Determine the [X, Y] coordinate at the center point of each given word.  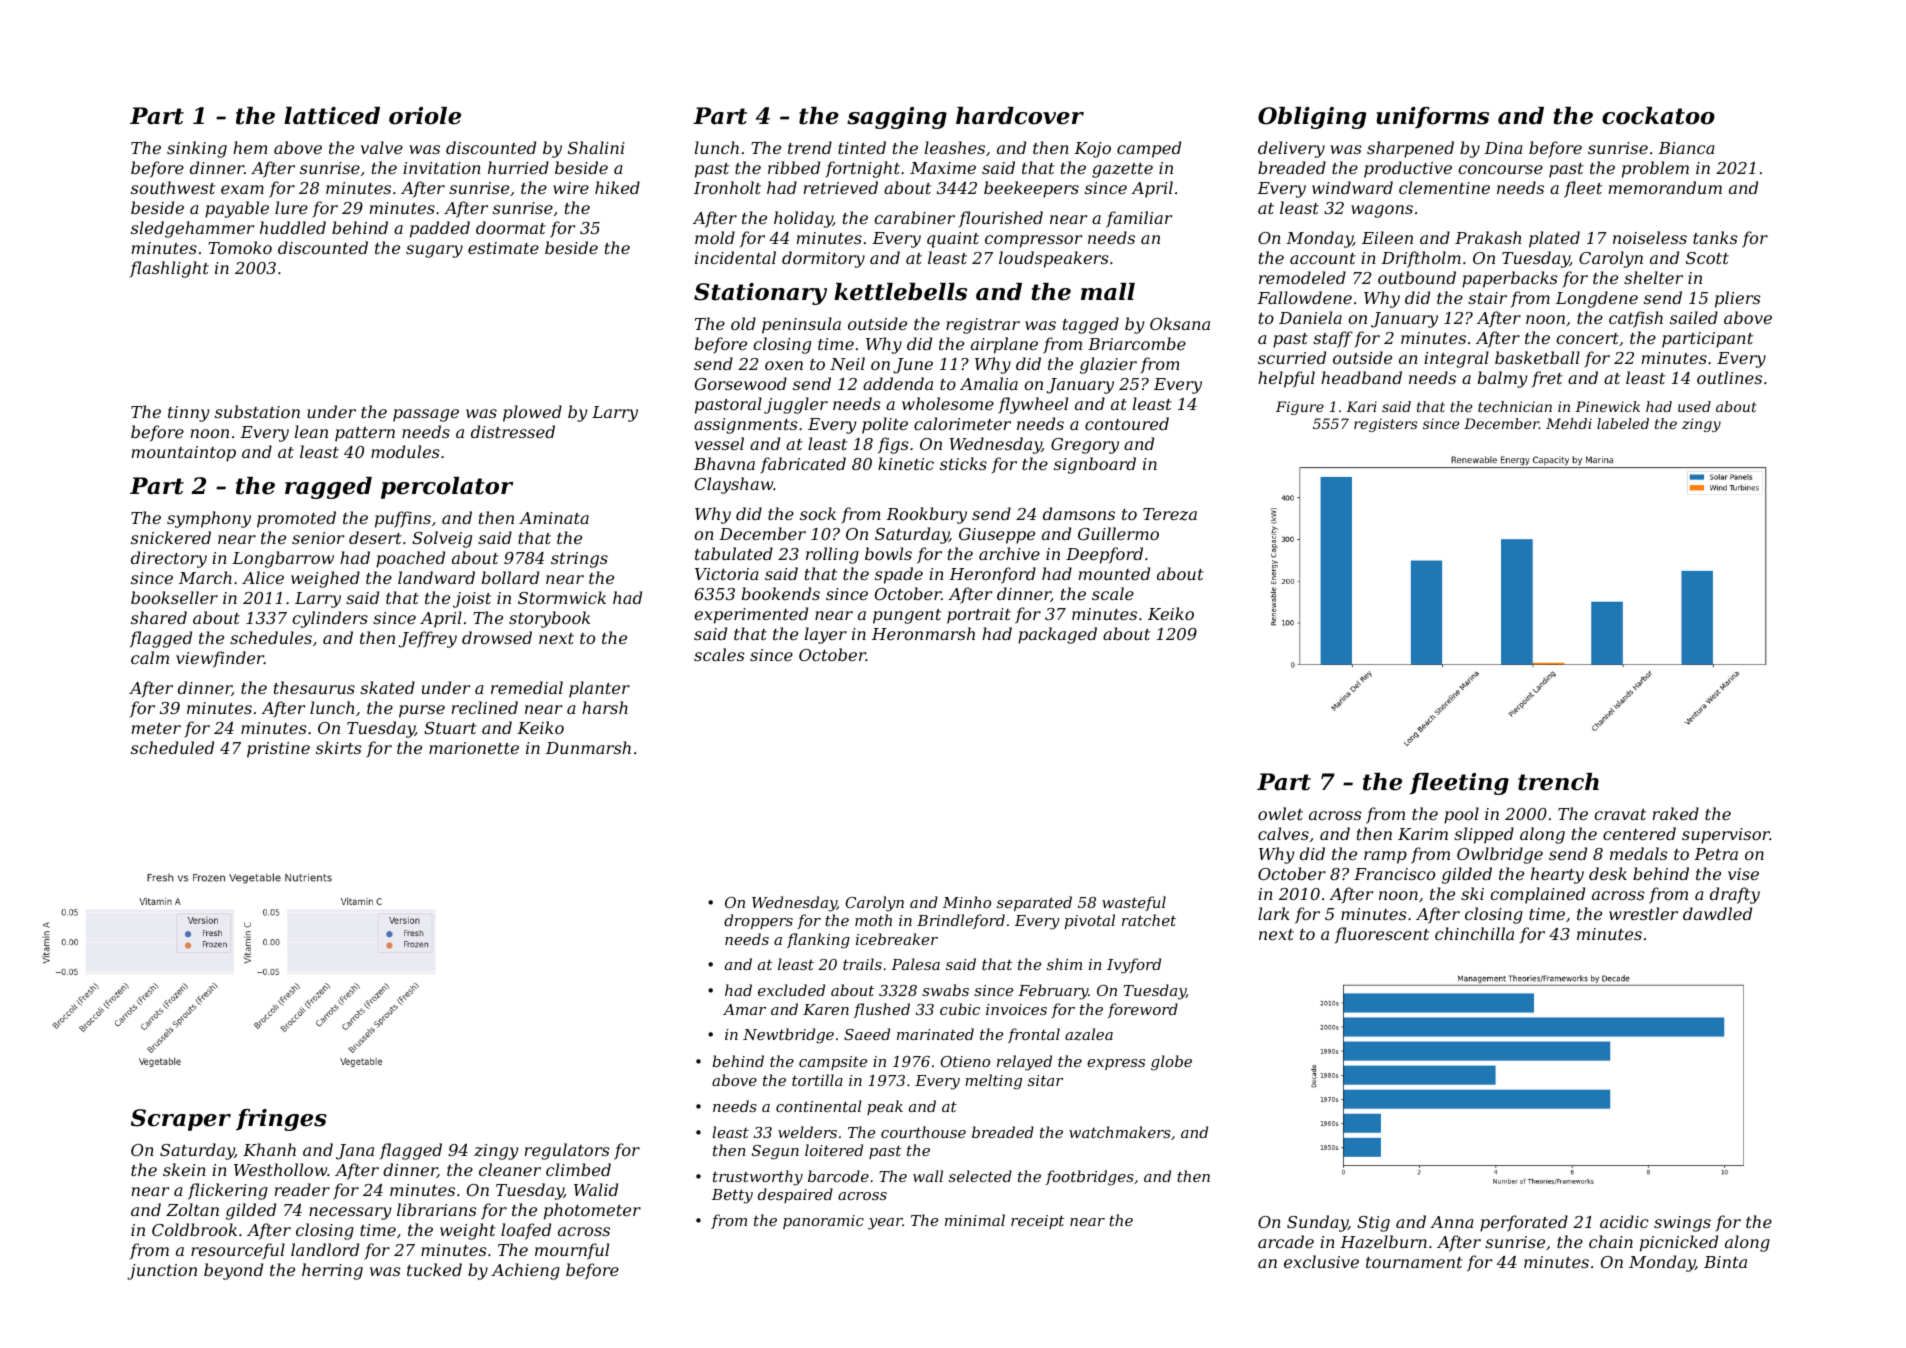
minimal [975, 1220]
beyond [233, 1271]
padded [440, 229]
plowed [532, 413]
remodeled [1302, 277]
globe [1171, 1063]
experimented [751, 615]
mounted [1114, 573]
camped [1149, 149]
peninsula [801, 325]
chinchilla [1474, 933]
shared [159, 617]
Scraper [181, 1120]
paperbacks [1510, 279]
